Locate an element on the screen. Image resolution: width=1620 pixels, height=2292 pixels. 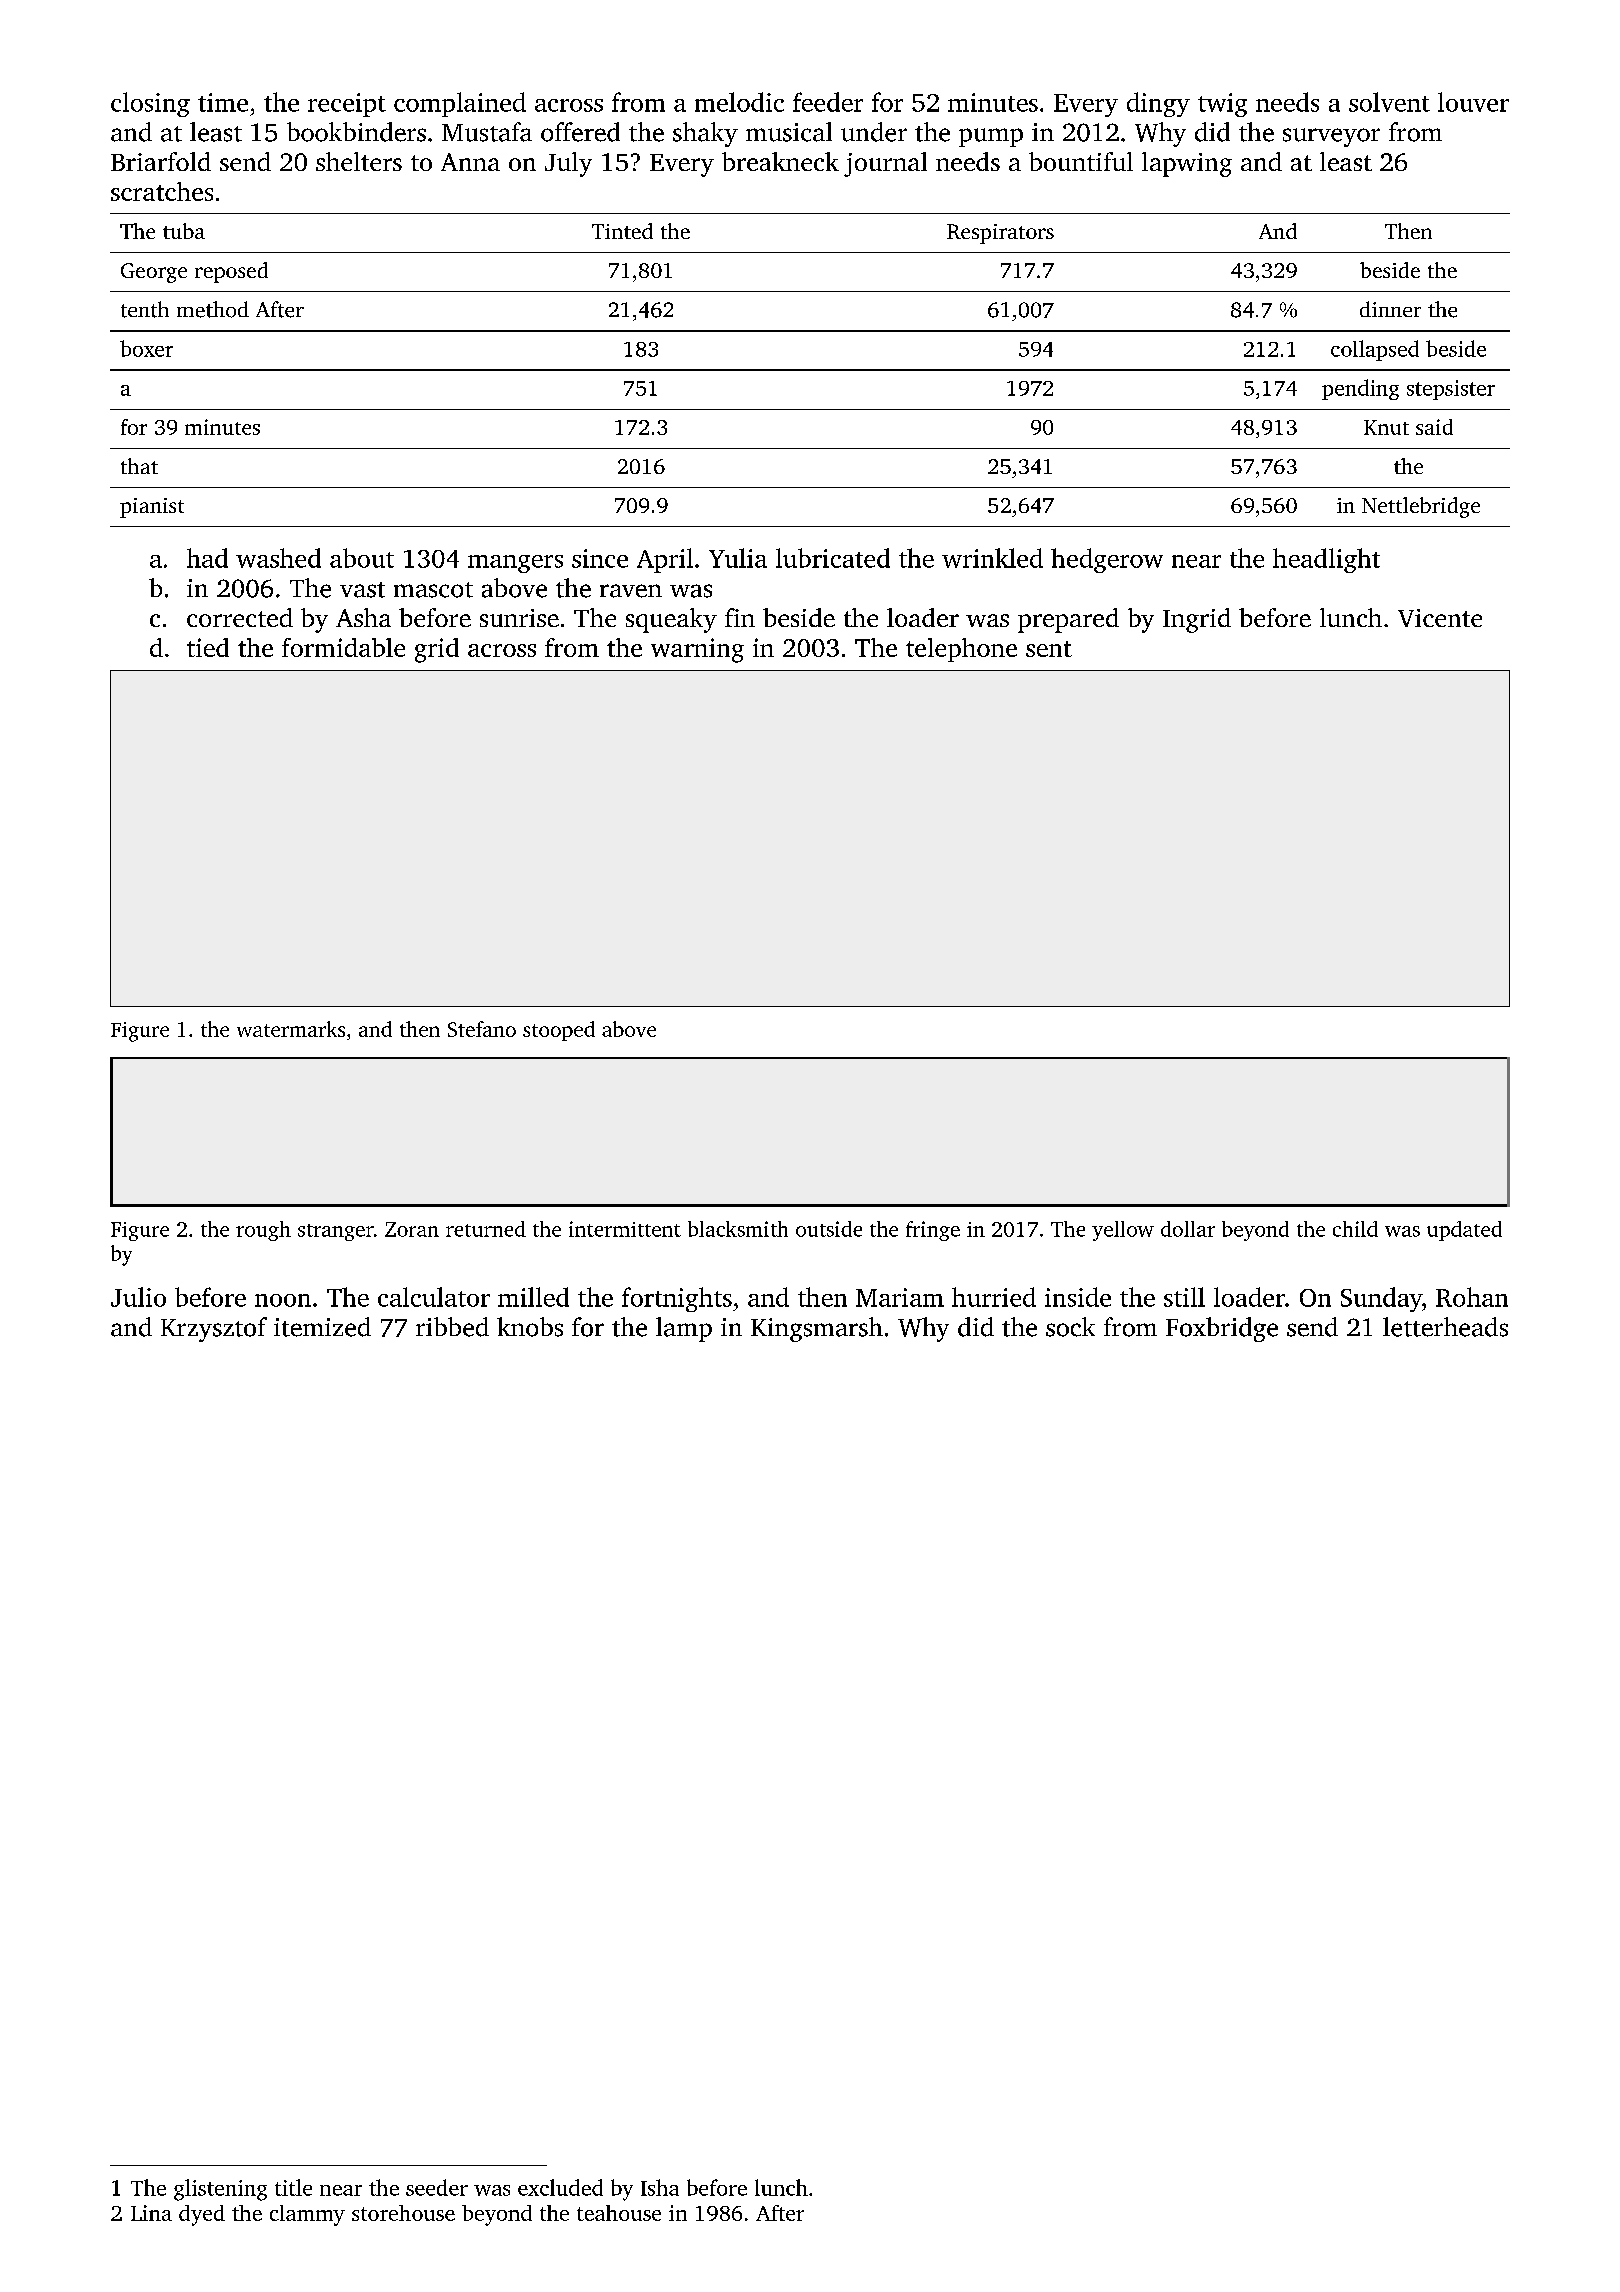
Vicente is located at coordinates (1440, 618).
